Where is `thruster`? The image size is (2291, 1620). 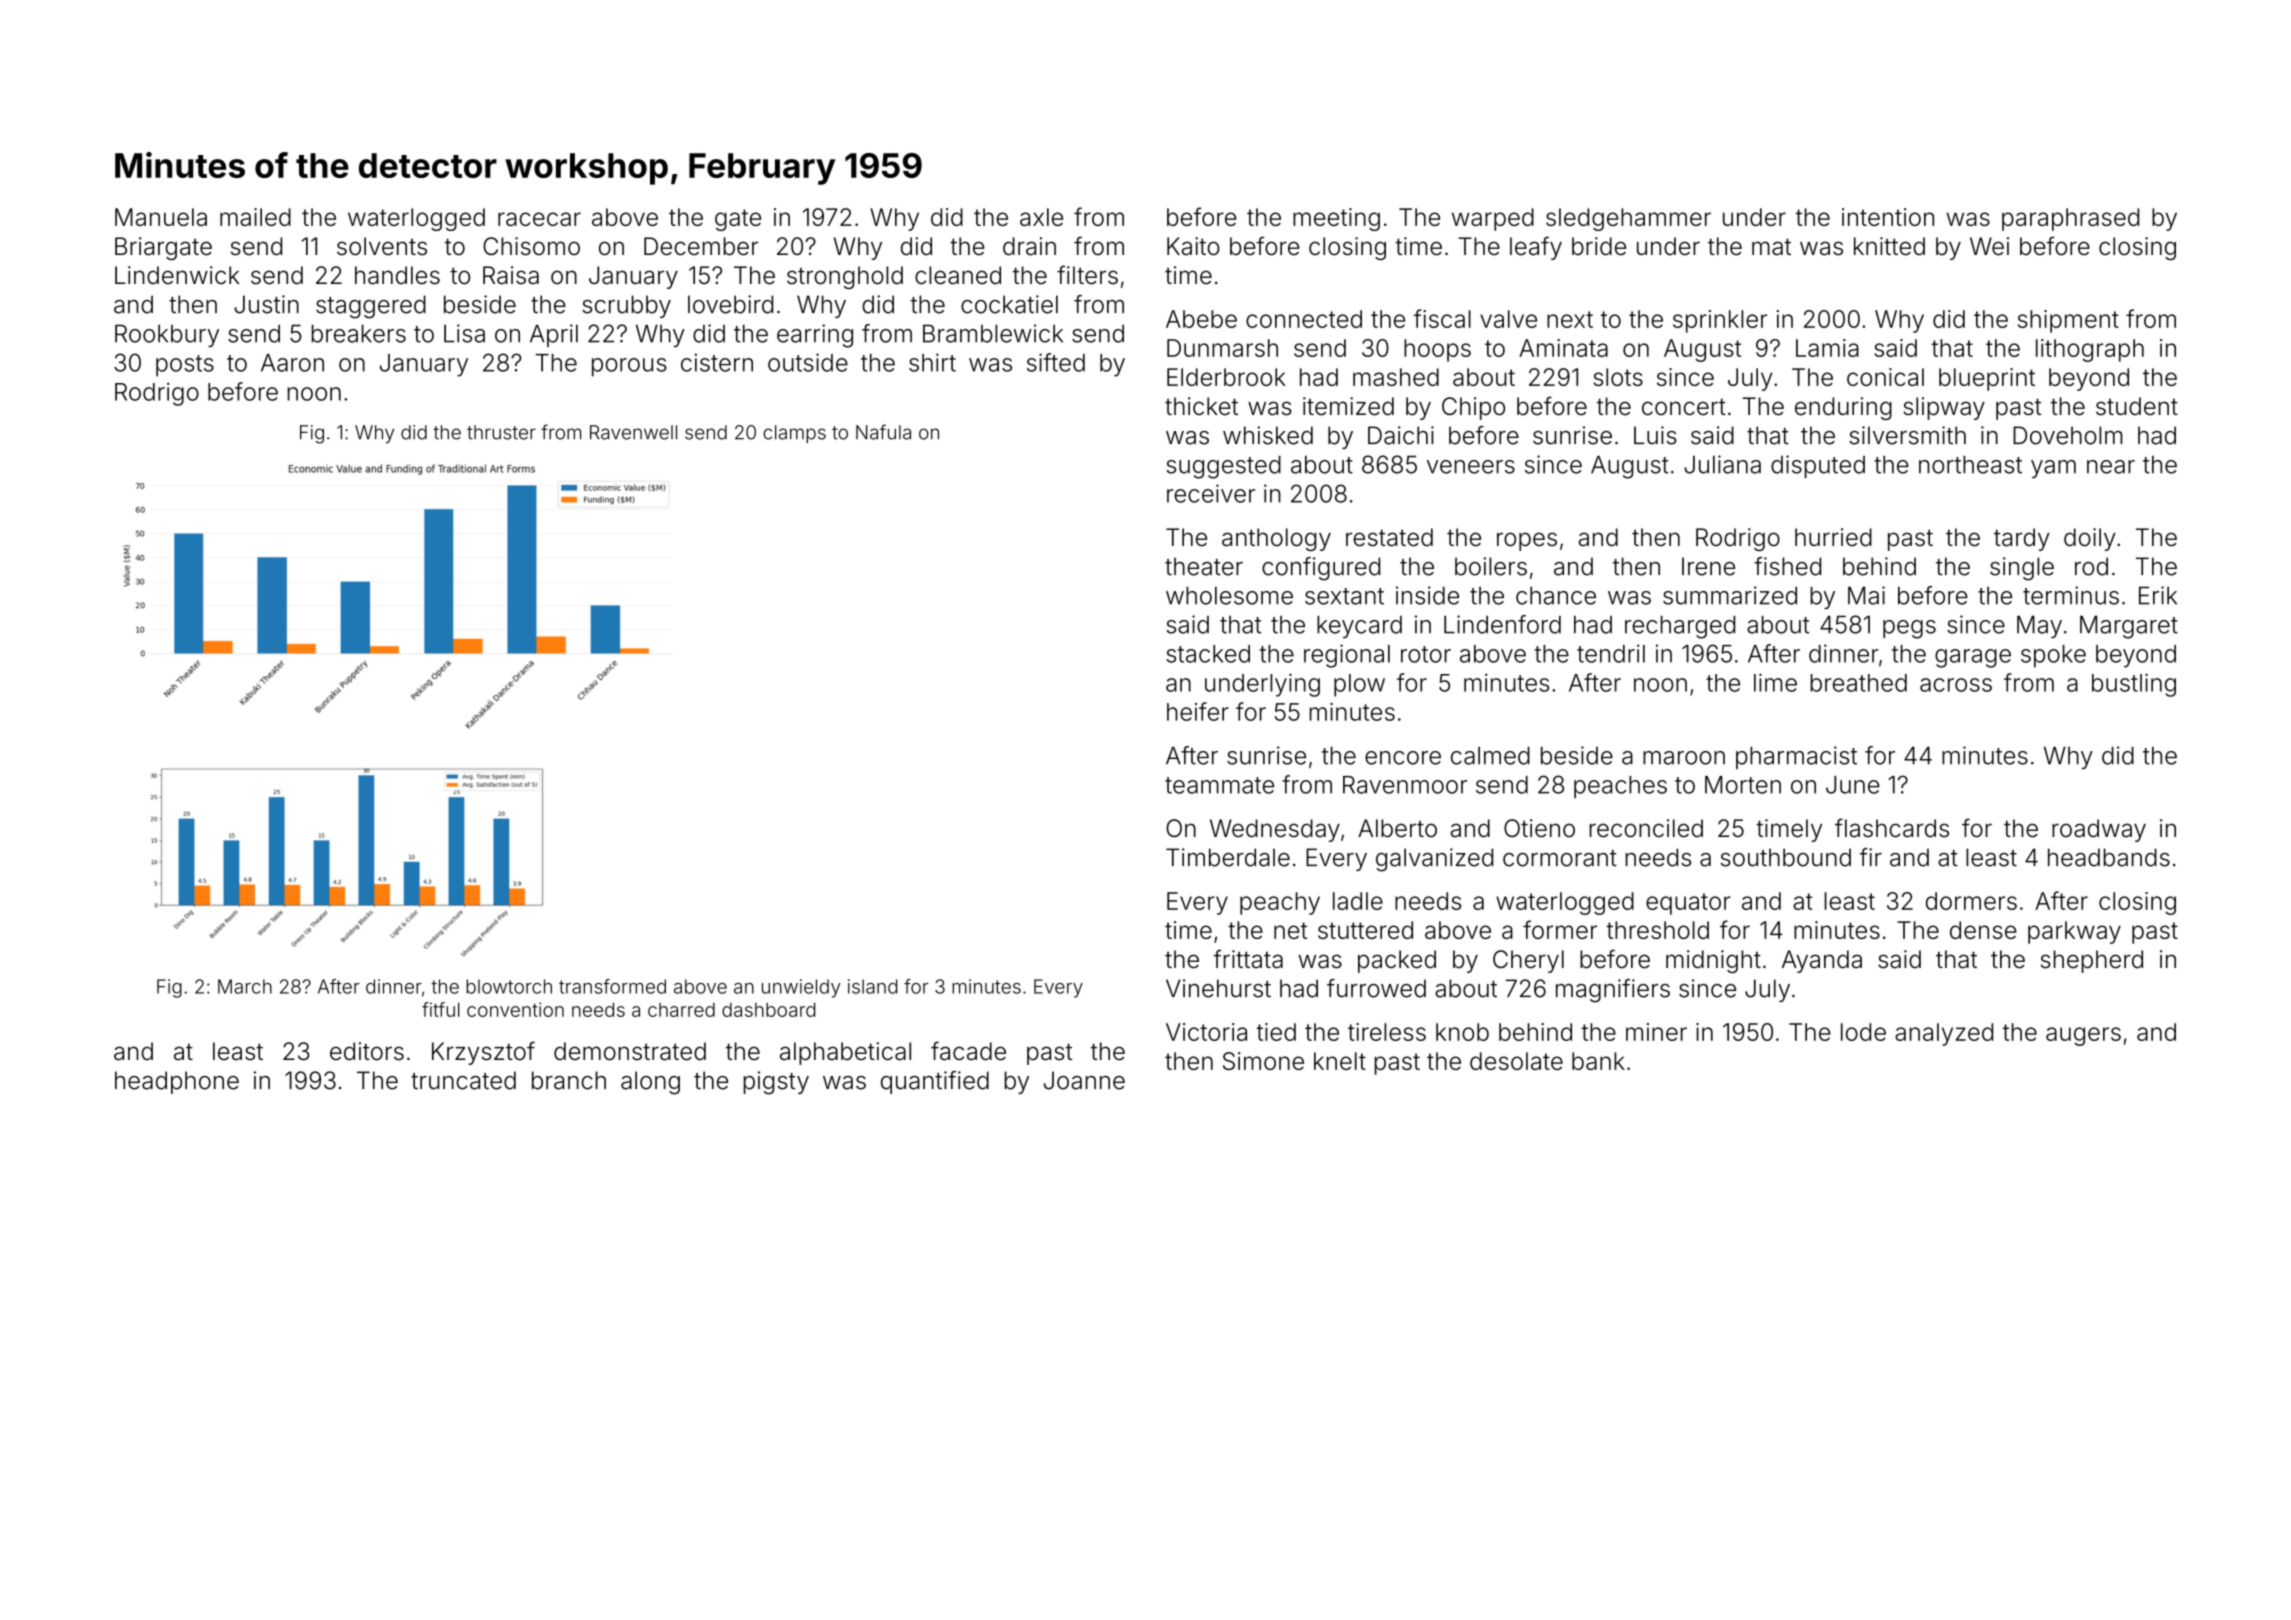
thruster is located at coordinates (501, 432).
